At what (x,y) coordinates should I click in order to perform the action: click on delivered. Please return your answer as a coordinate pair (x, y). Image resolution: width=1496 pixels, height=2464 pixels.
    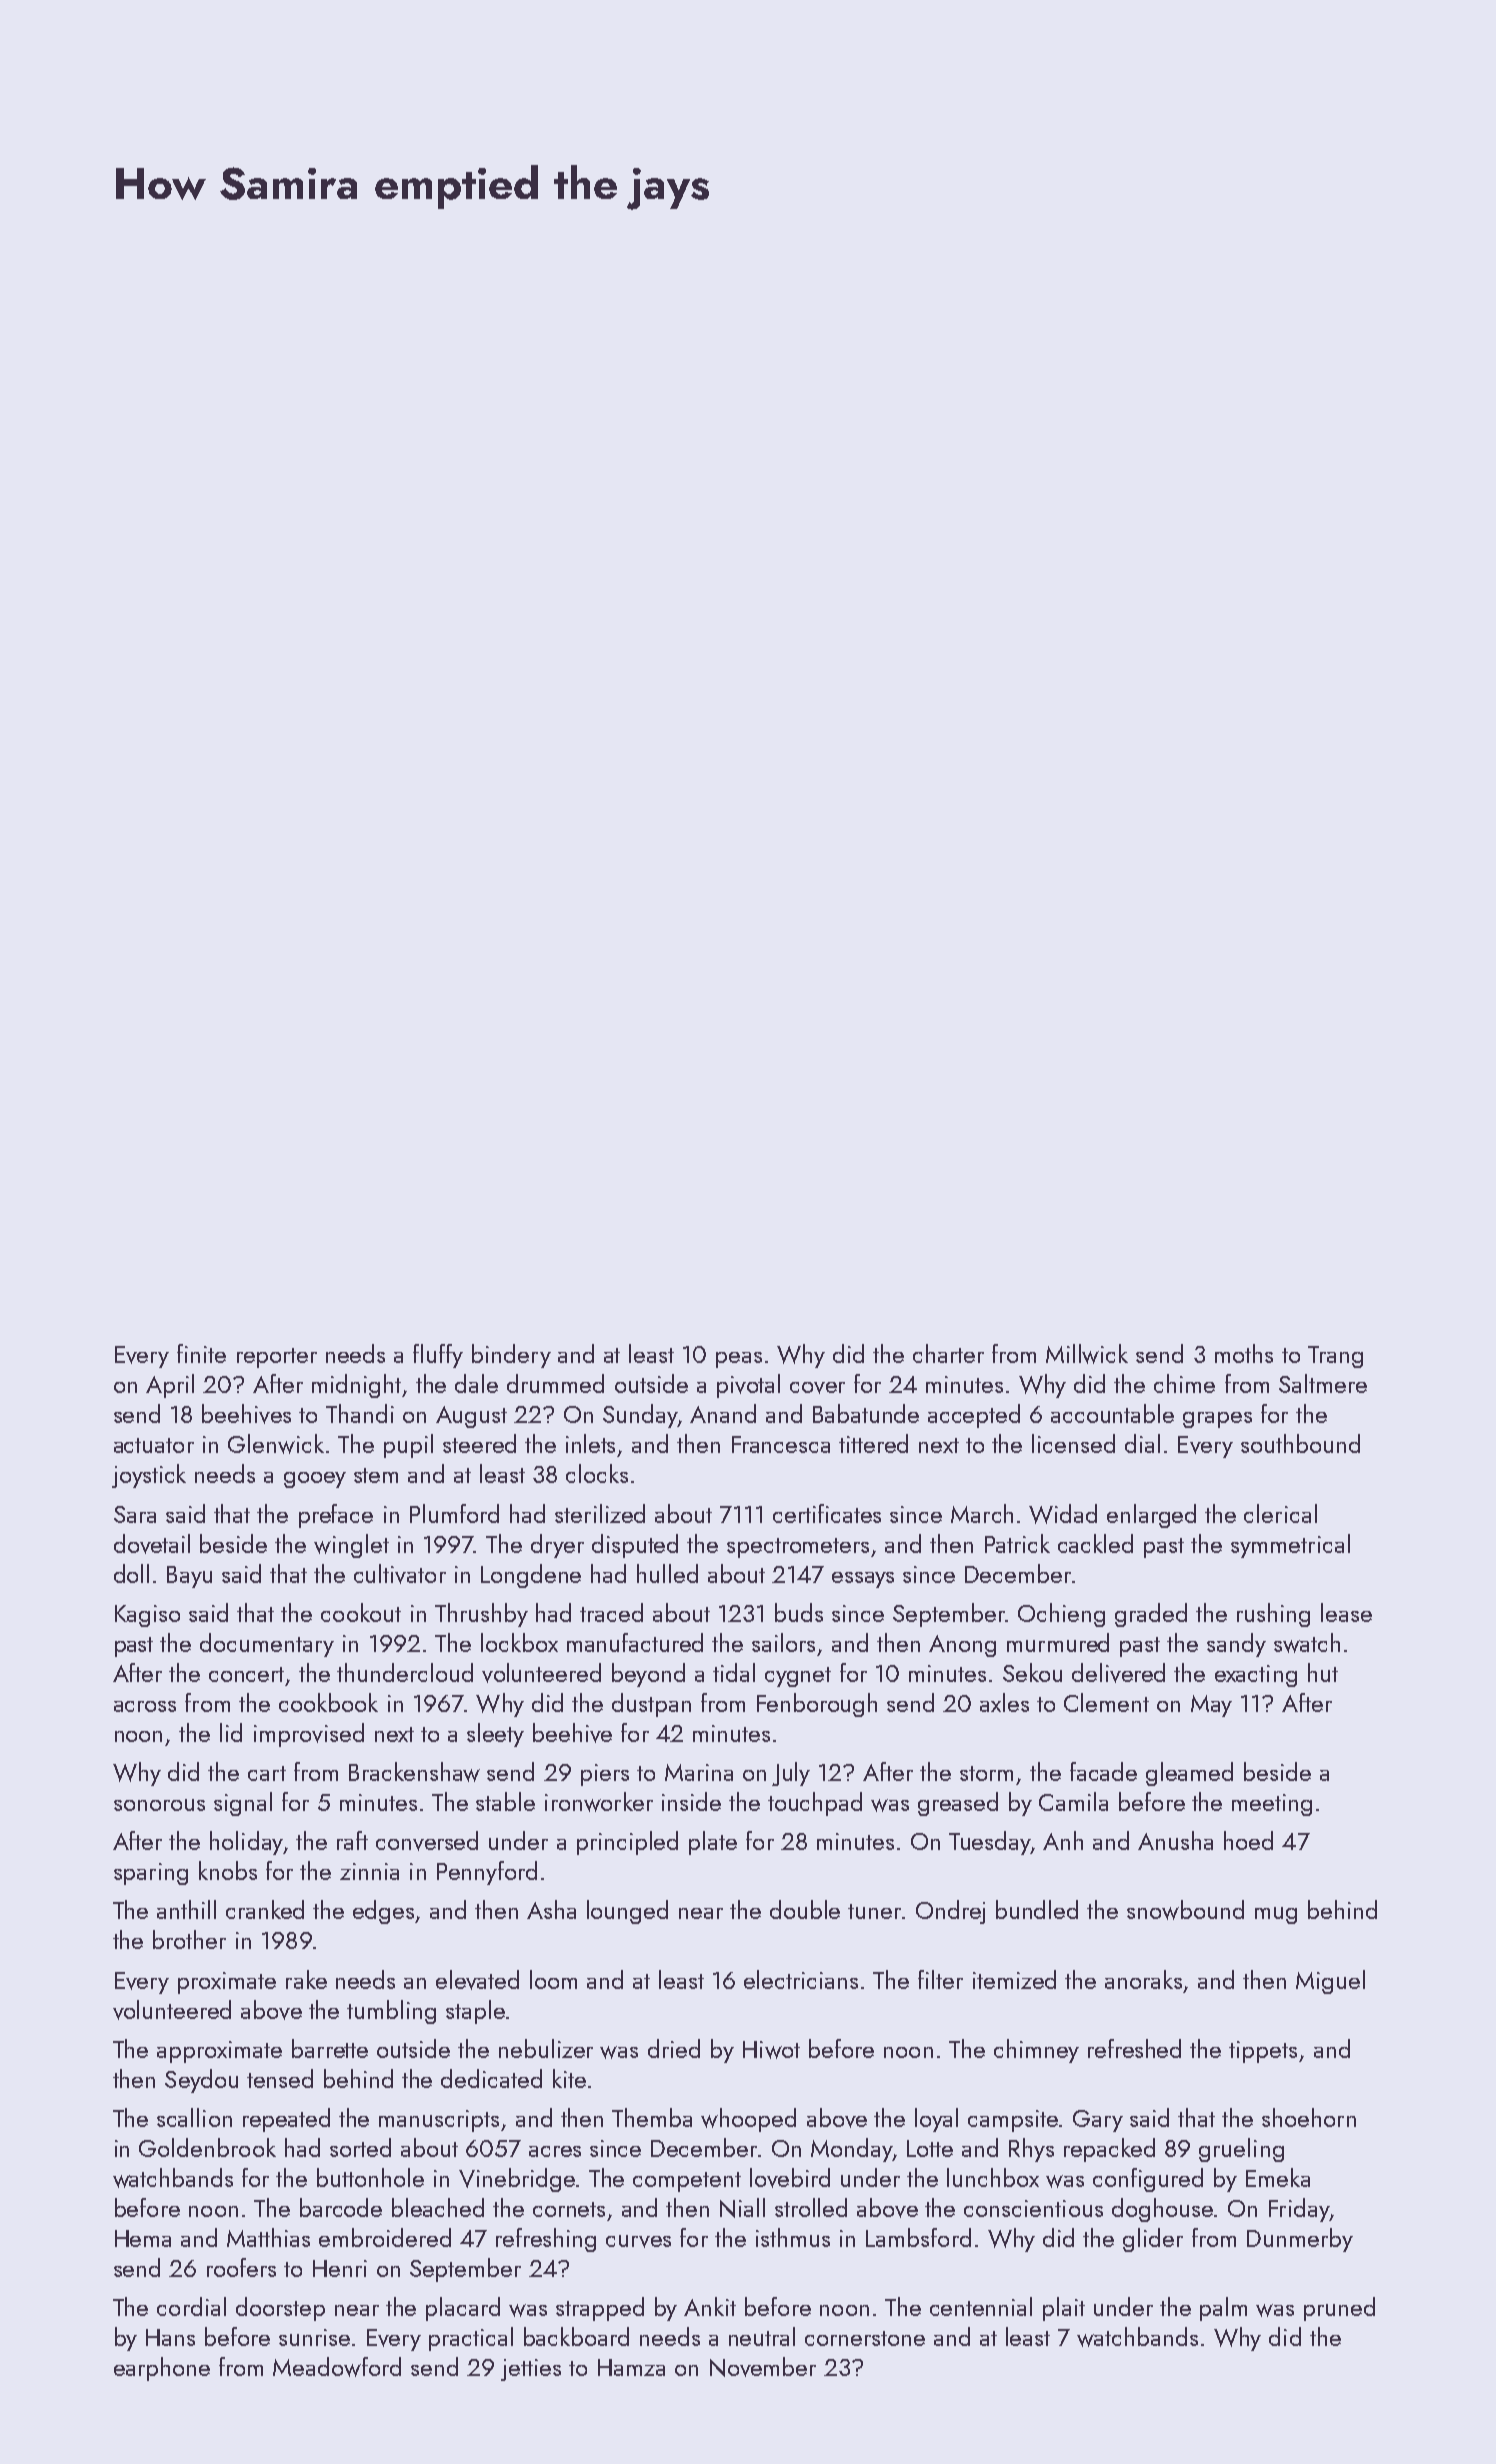
    Looking at the image, I should click on (1118, 1673).
